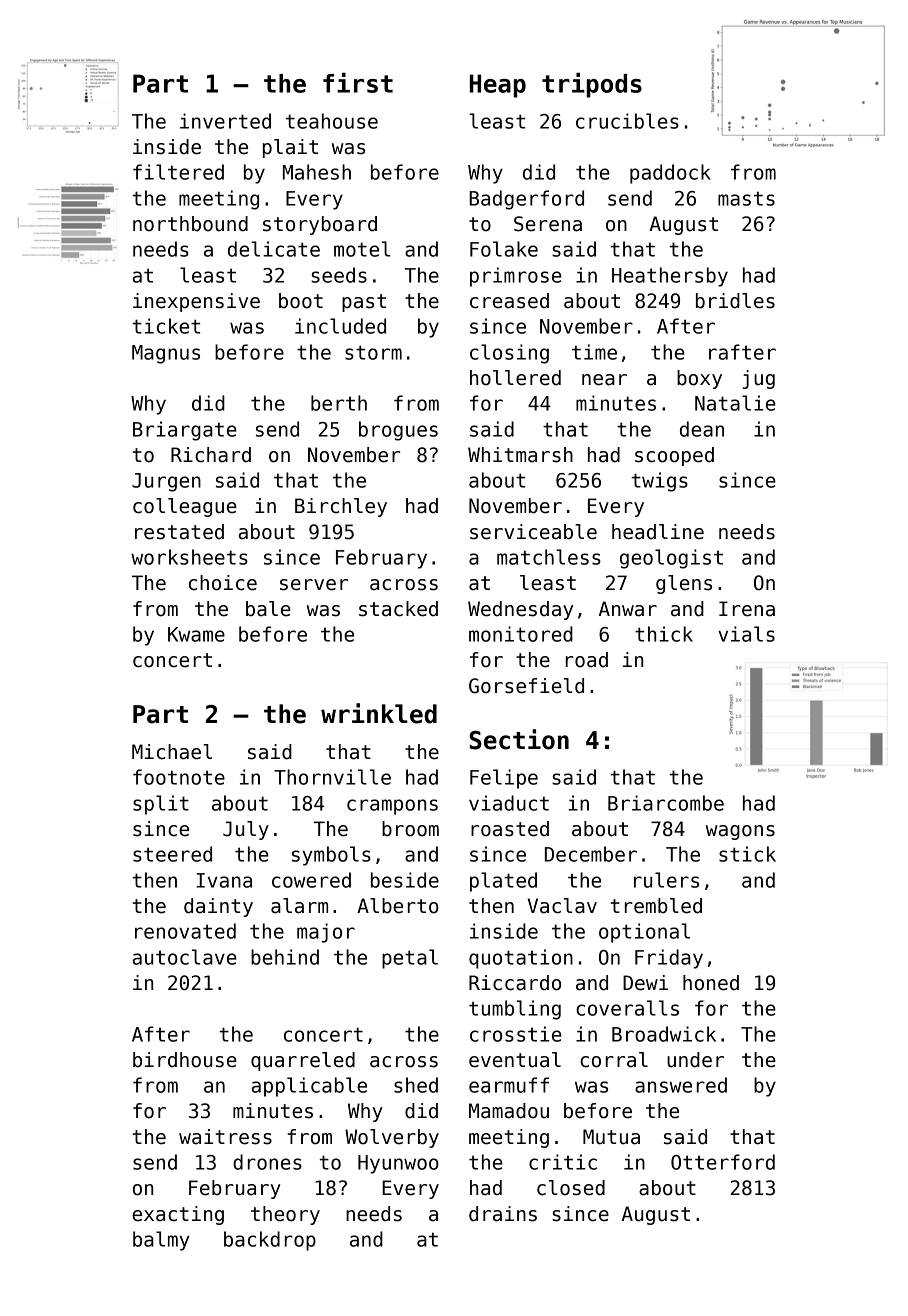 The width and height of the screenshot is (908, 1316). Describe the element at coordinates (723, 1162) in the screenshot. I see `Otterford` at that location.
